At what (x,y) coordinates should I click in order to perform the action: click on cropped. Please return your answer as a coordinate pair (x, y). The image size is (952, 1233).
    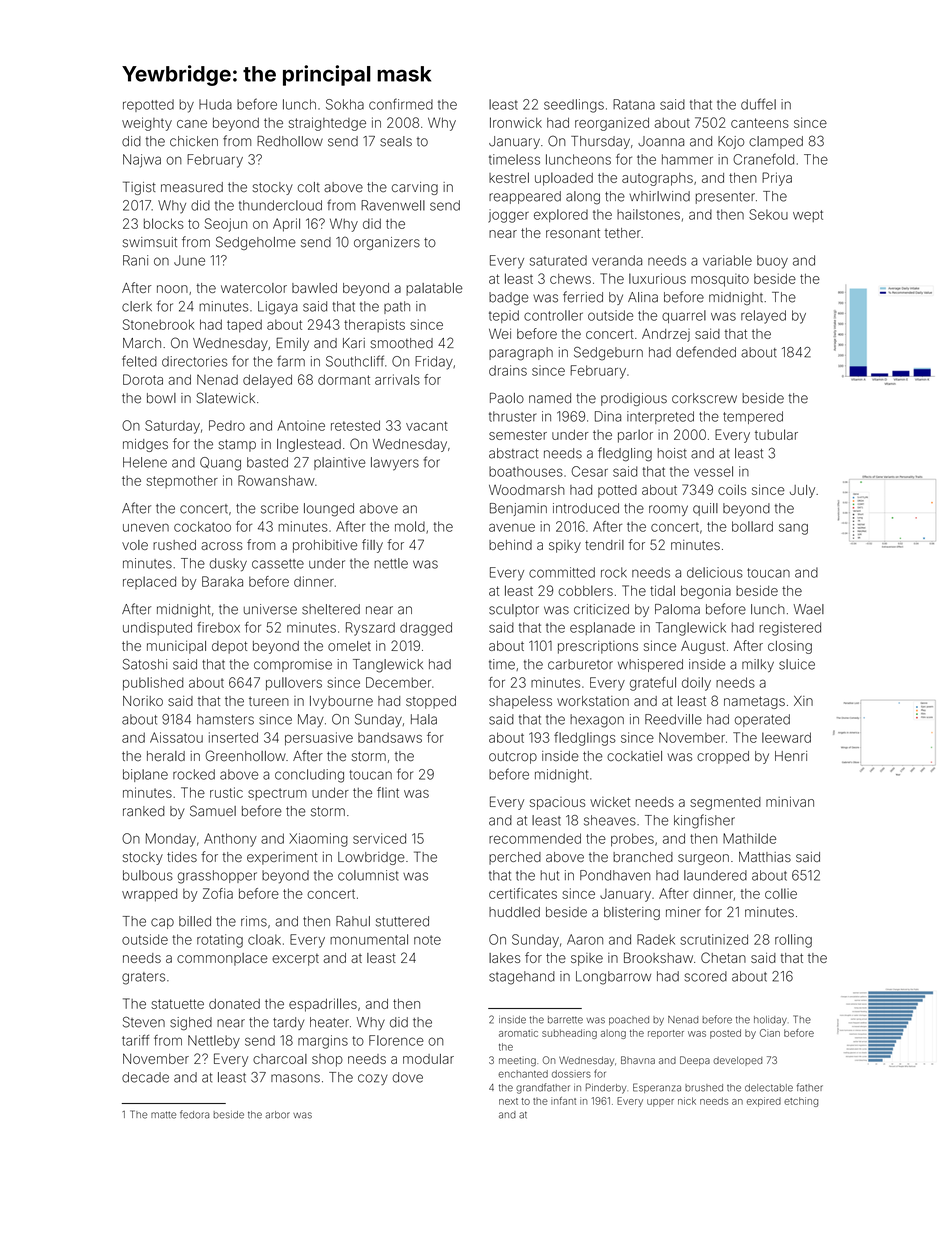
    Looking at the image, I should click on (723, 757).
